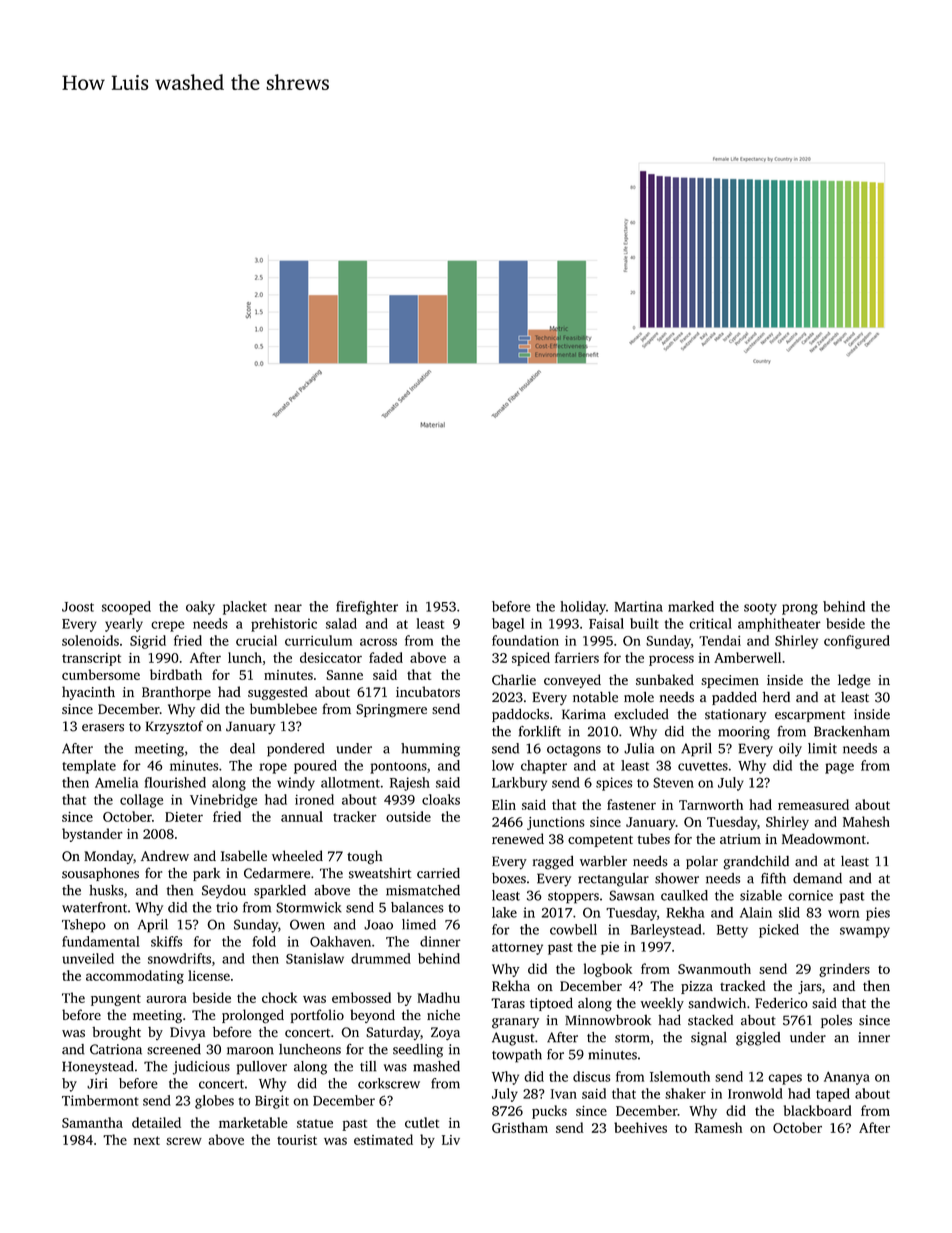 The width and height of the page is (952, 1233). Describe the element at coordinates (833, 1095) in the page. I see `taped` at that location.
